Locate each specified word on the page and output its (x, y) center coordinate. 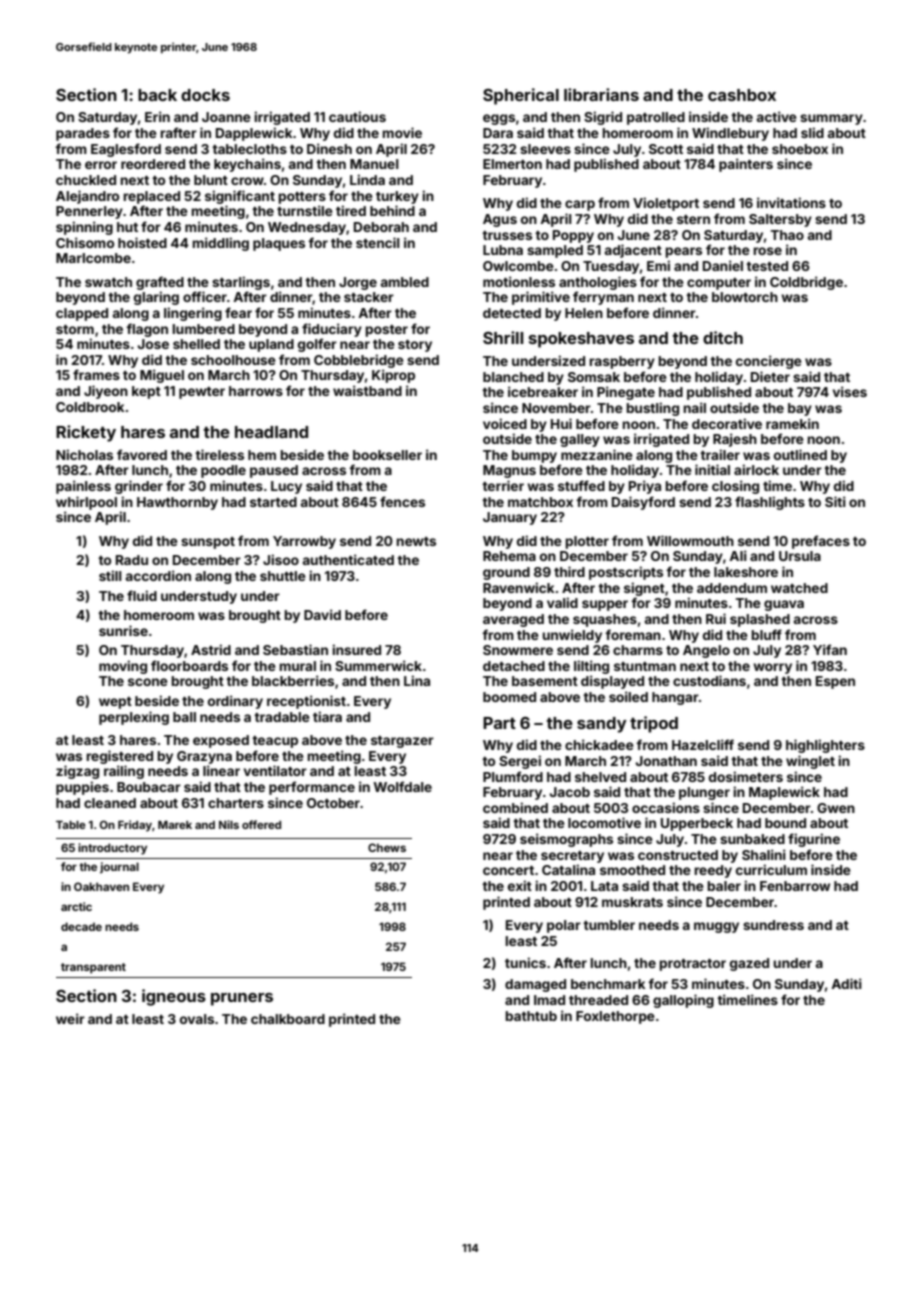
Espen (835, 682)
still (110, 575)
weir (70, 1018)
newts (416, 541)
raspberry (622, 362)
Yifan (830, 649)
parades (83, 134)
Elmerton (512, 164)
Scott (666, 149)
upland (271, 345)
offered (261, 824)
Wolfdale (402, 786)
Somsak (594, 377)
